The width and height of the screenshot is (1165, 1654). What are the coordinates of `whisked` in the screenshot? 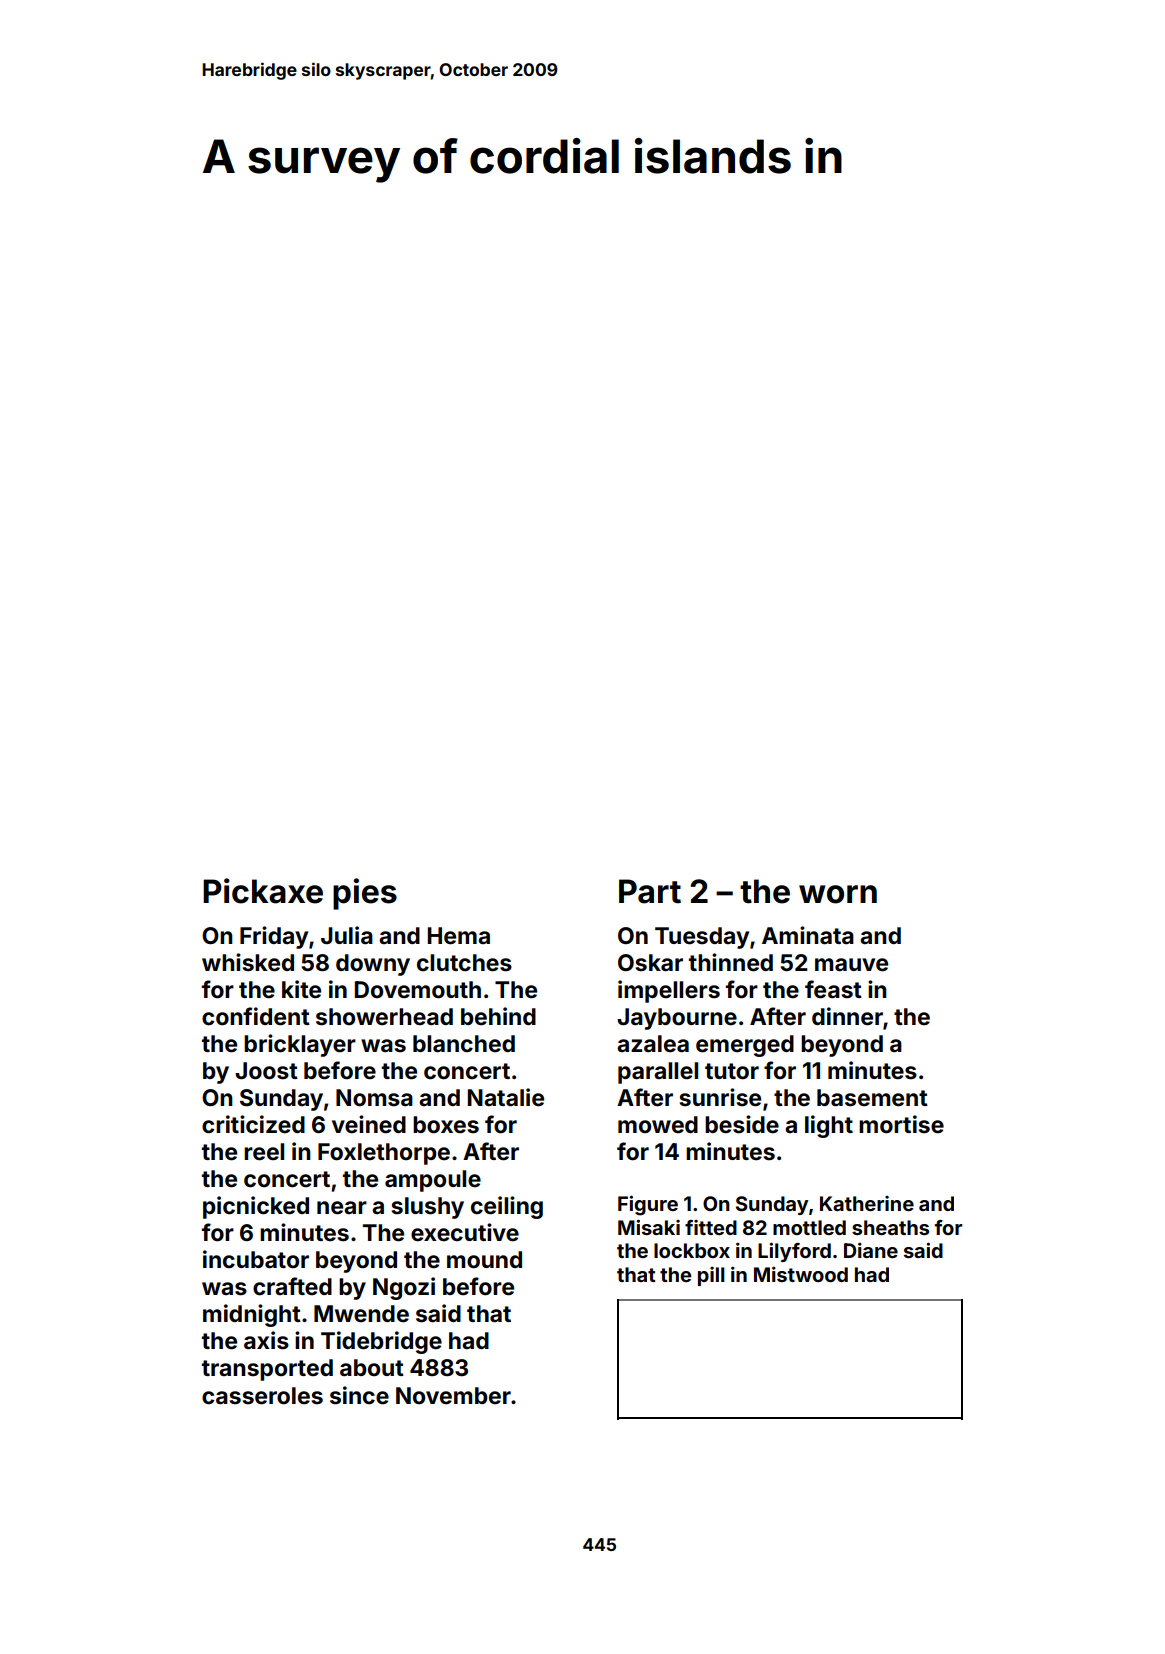 It's located at (248, 962).
